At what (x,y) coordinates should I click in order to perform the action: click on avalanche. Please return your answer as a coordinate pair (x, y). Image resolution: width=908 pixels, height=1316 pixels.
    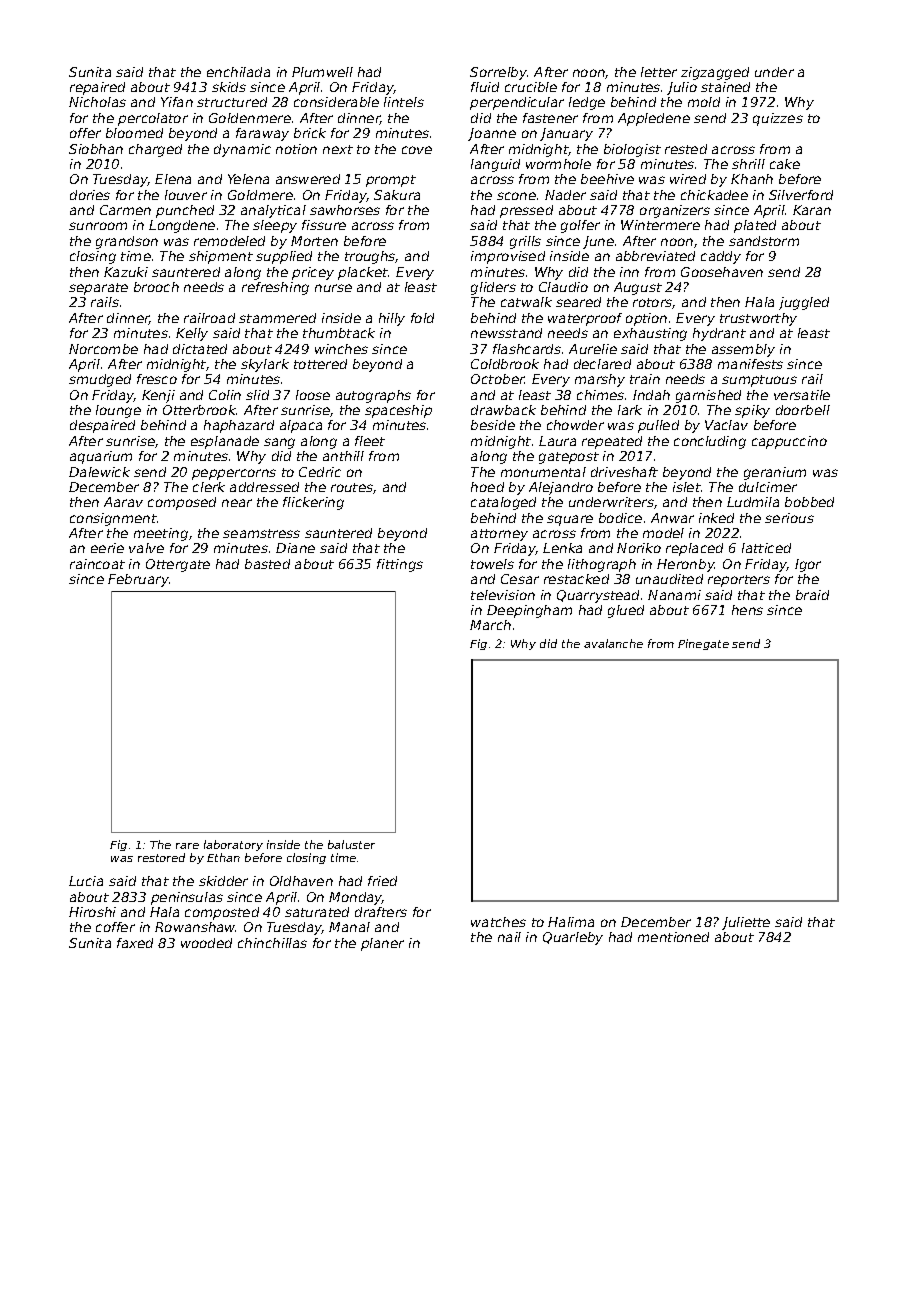
    Looking at the image, I should click on (613, 643).
